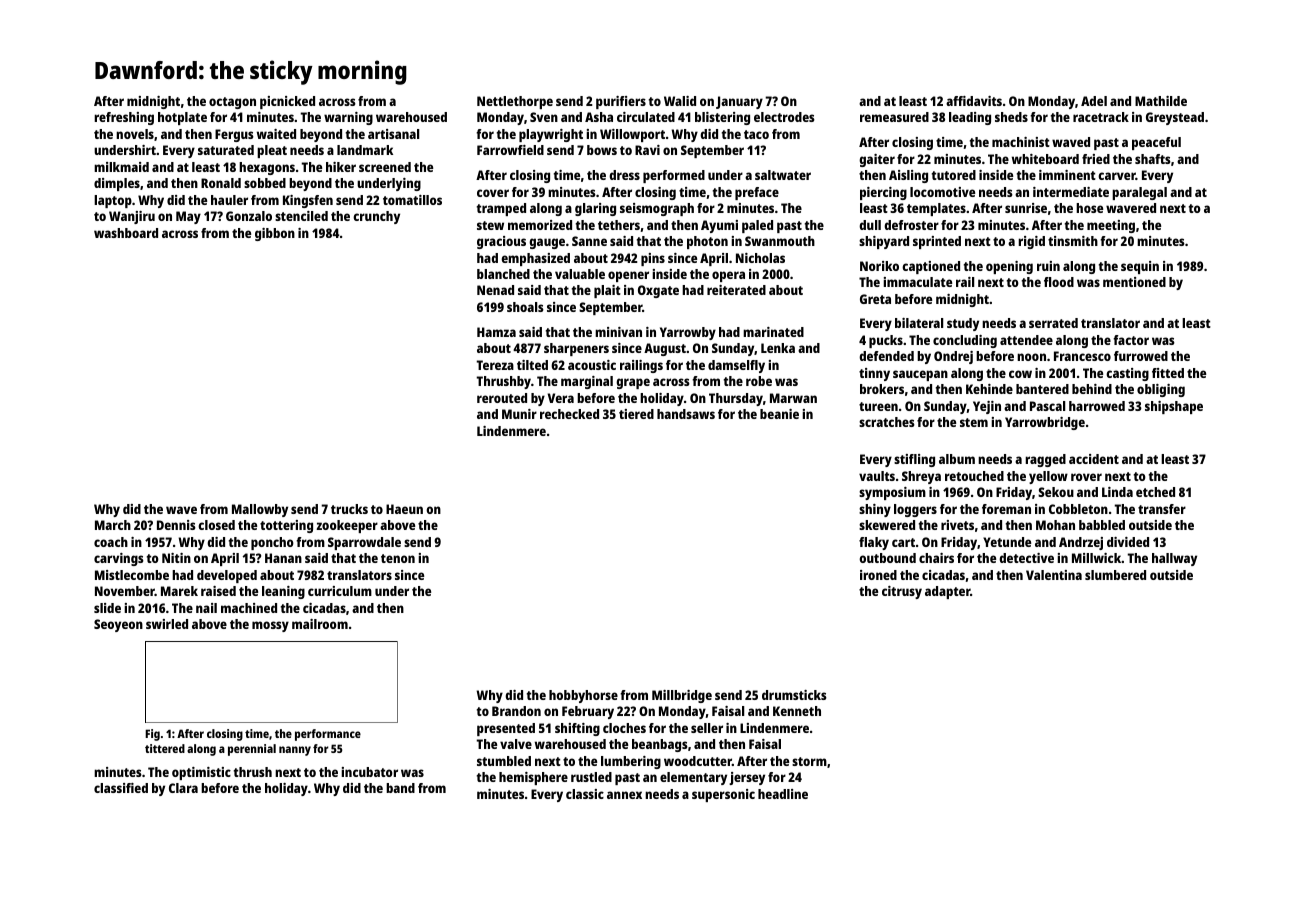  What do you see at coordinates (1094, 101) in the screenshot?
I see `Adel` at bounding box center [1094, 101].
